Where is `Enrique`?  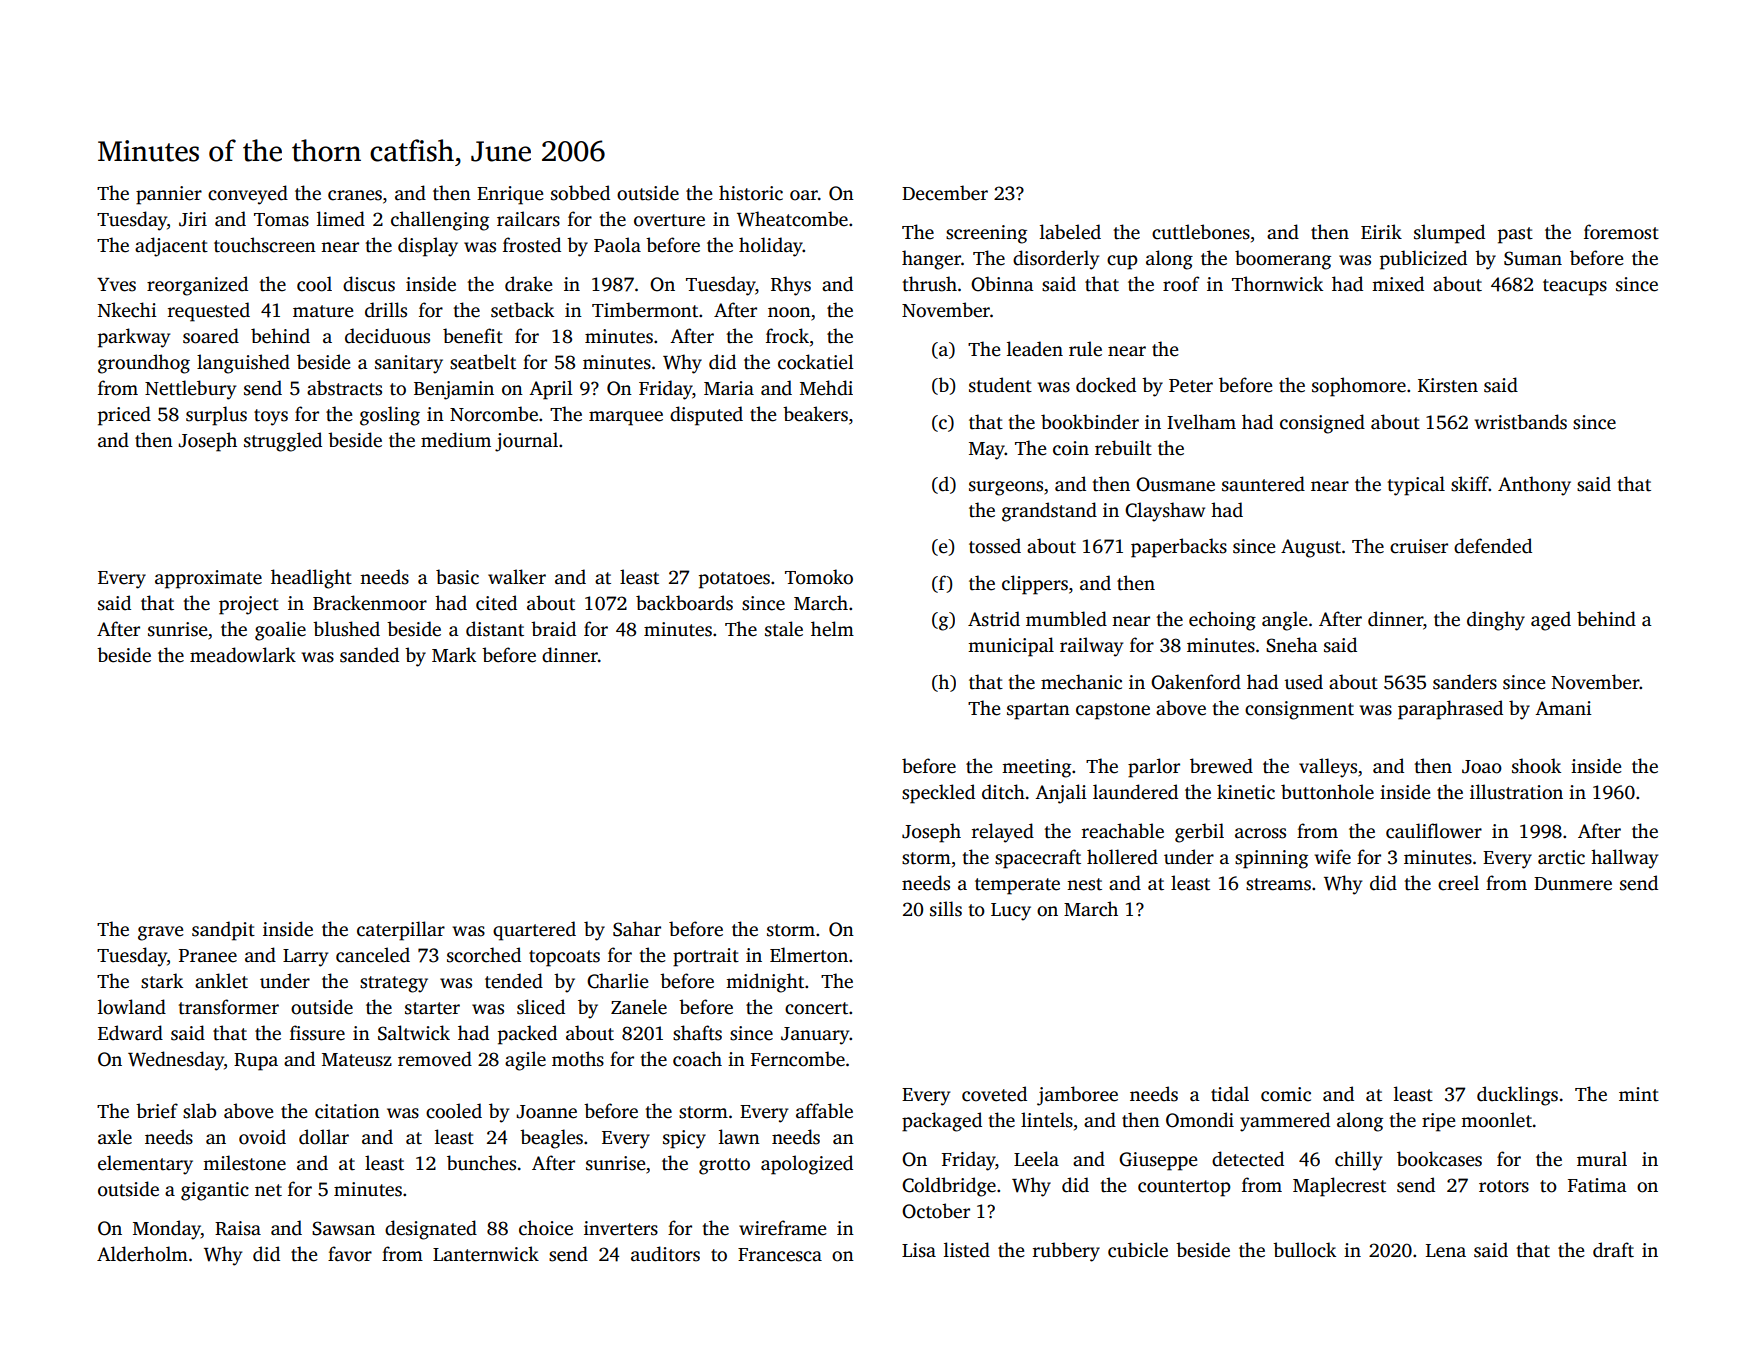
Enrique is located at coordinates (510, 195).
